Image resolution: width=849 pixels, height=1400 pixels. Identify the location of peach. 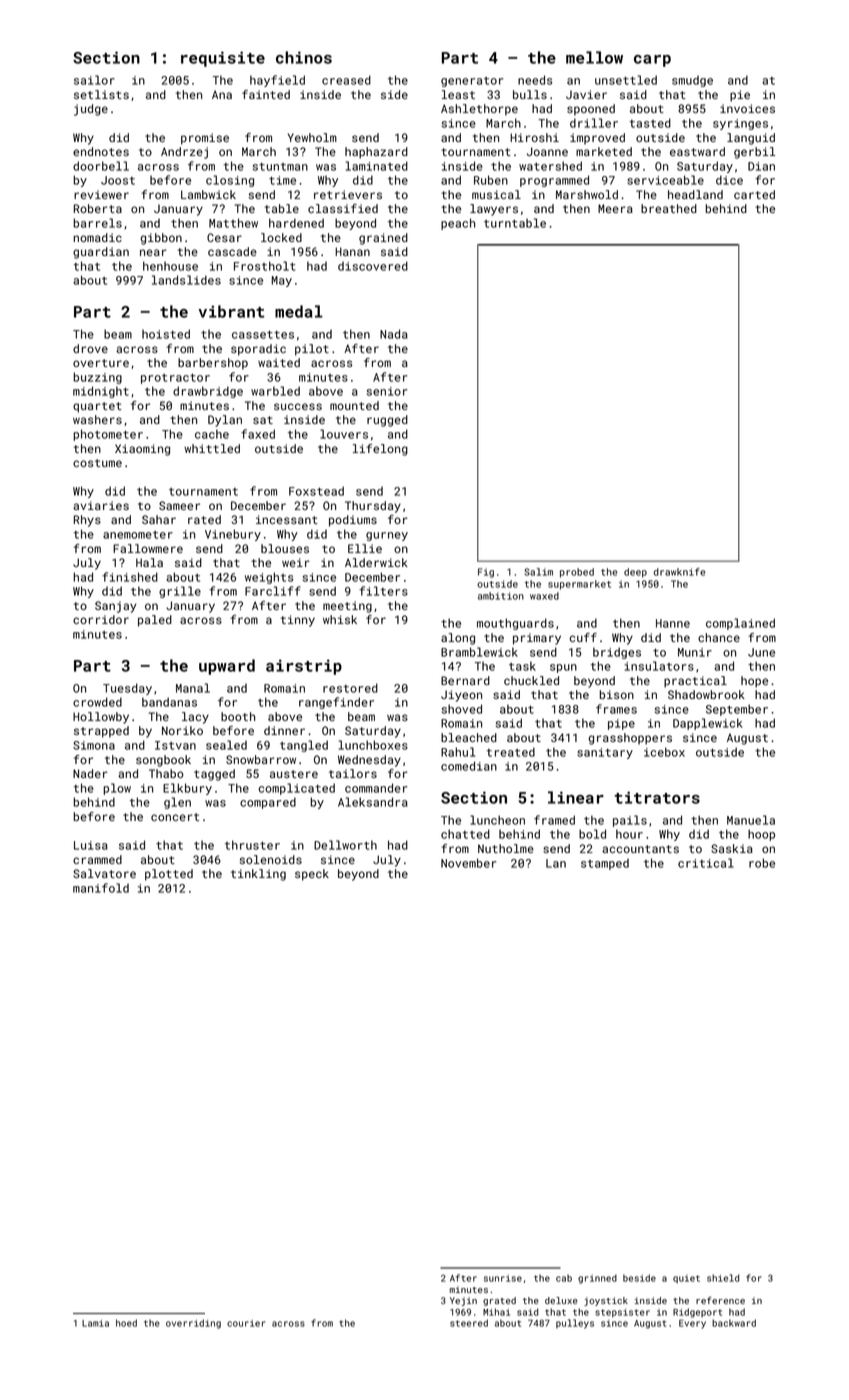
(458, 224).
